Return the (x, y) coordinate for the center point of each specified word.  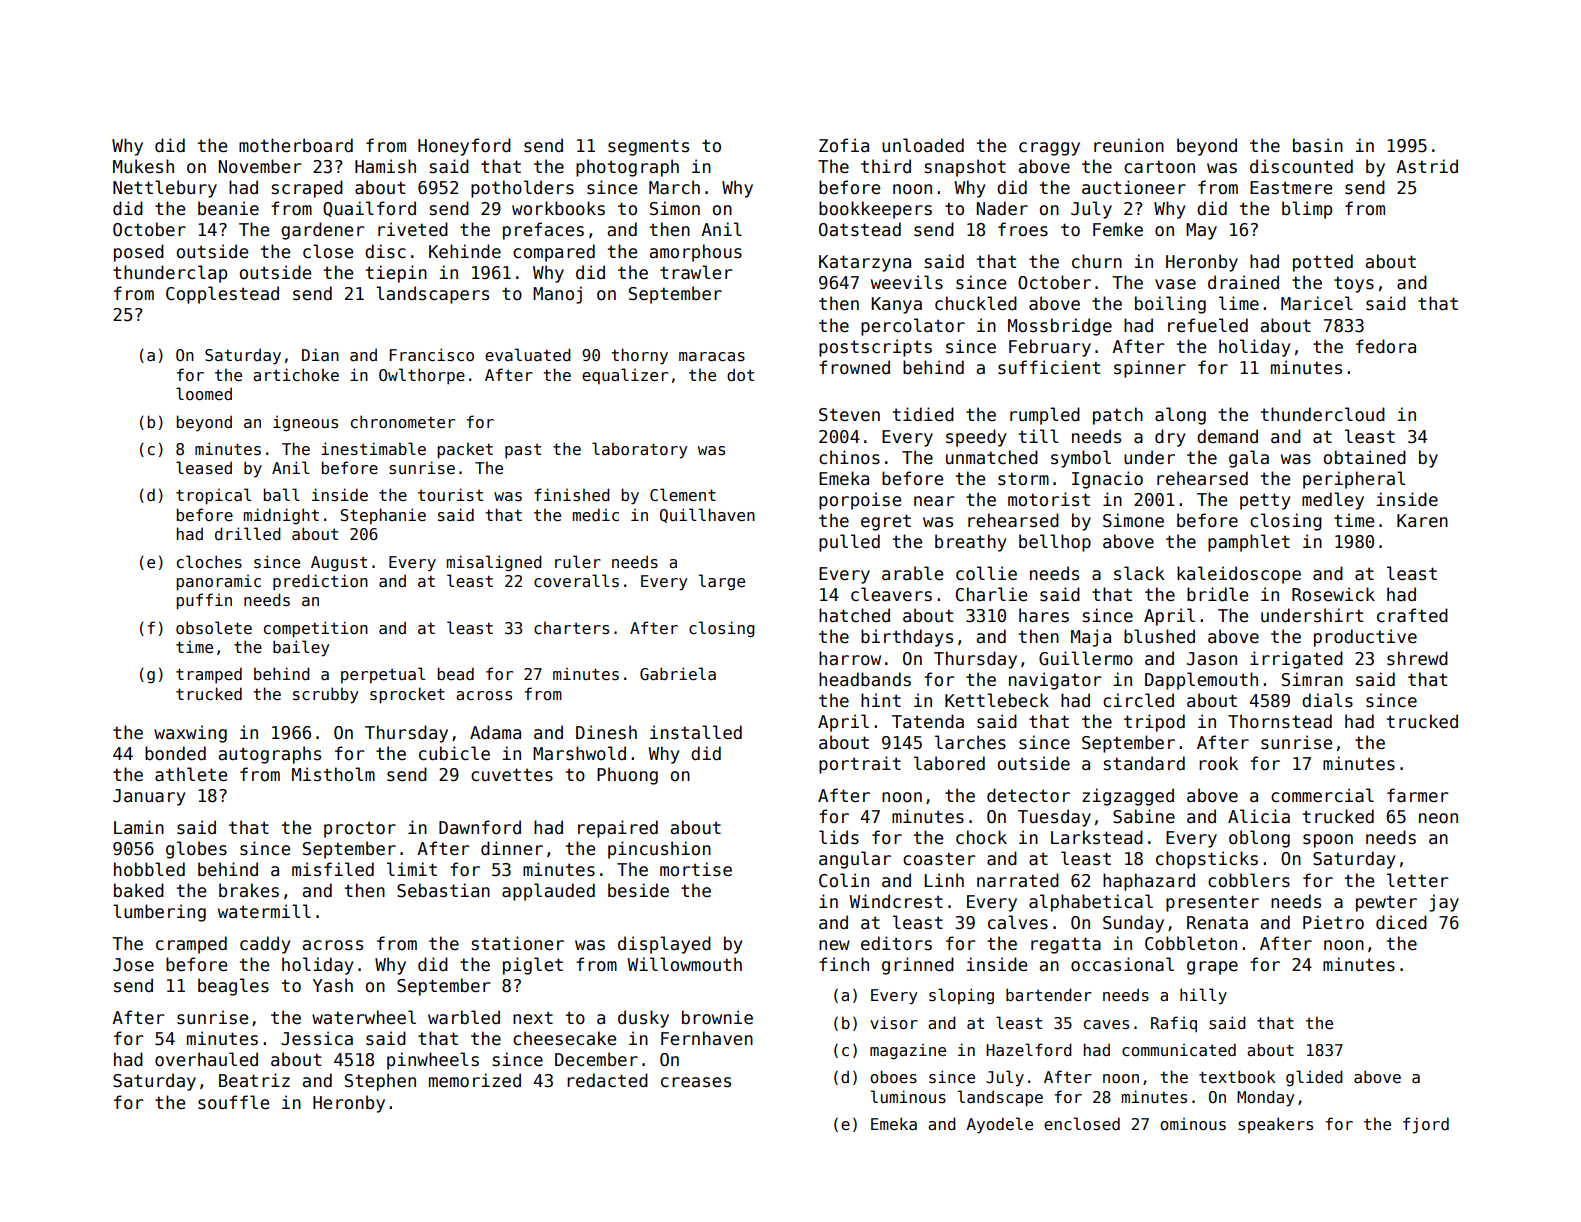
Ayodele (999, 1125)
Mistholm (333, 774)
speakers (1275, 1125)
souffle (233, 1102)
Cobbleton (1191, 943)
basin (1318, 145)
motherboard (296, 145)
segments (648, 147)
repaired (618, 829)
